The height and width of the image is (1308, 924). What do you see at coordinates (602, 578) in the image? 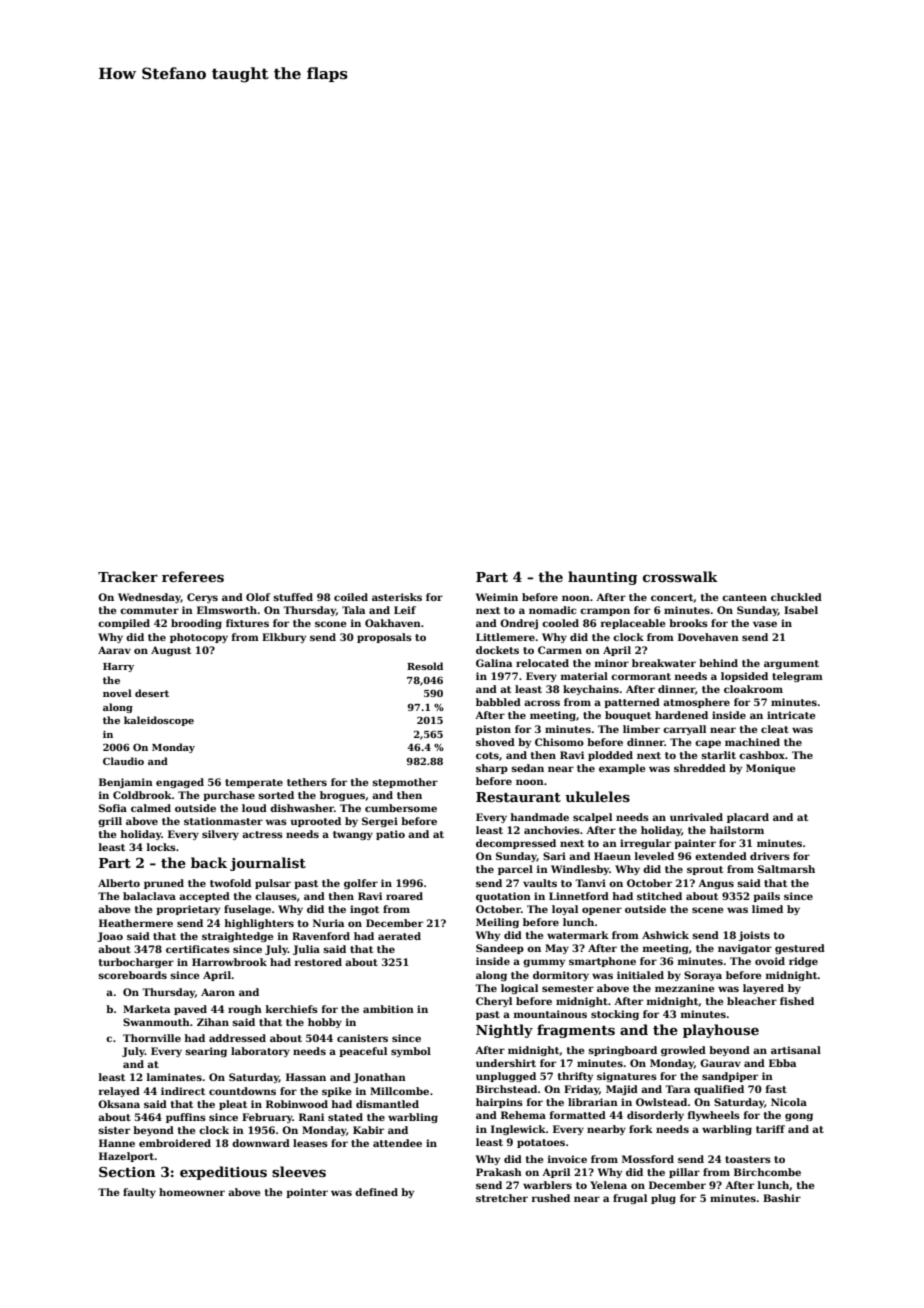
I see `haunting` at bounding box center [602, 578].
